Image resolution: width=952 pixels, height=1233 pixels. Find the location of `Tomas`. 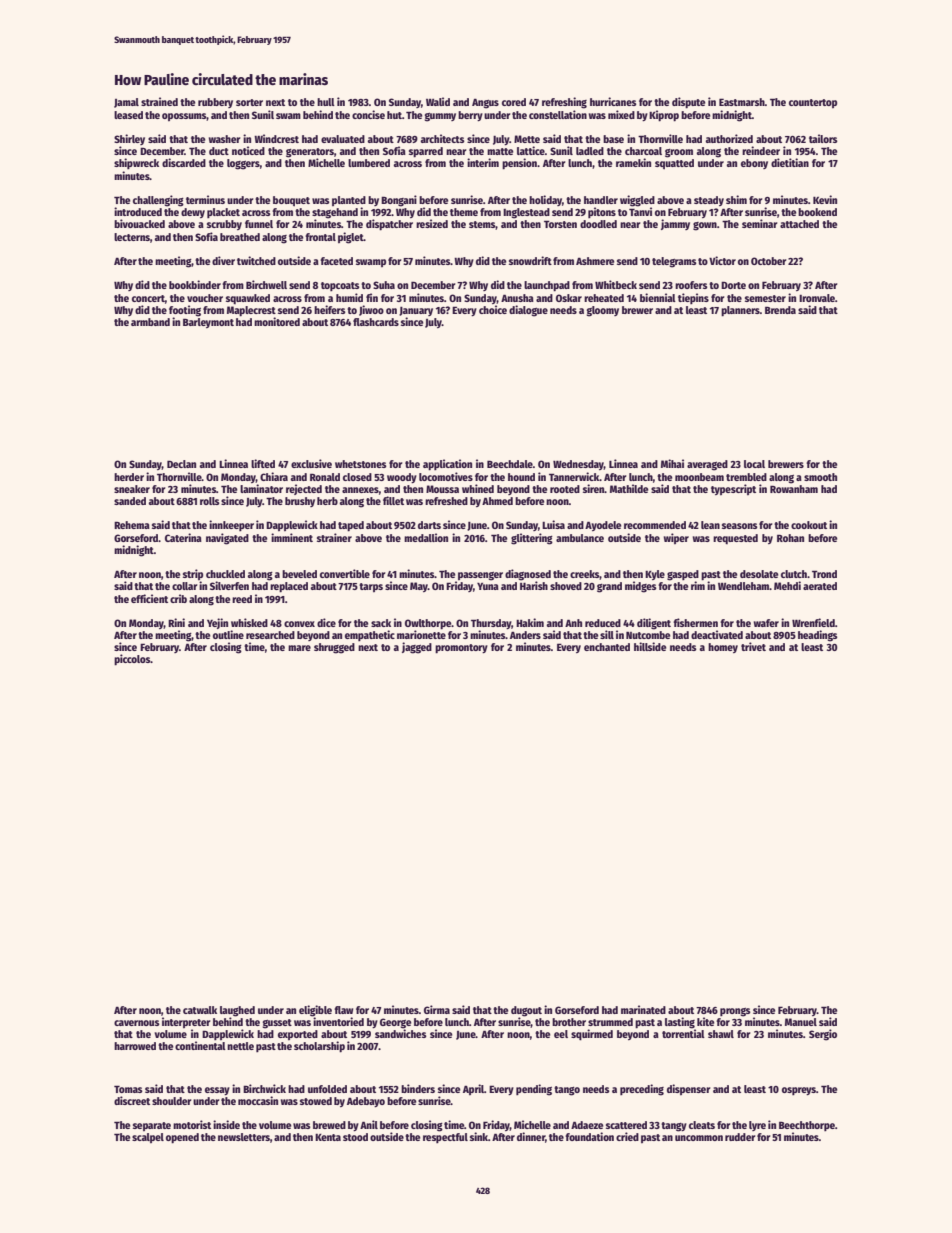

Tomas is located at coordinates (128, 1089).
